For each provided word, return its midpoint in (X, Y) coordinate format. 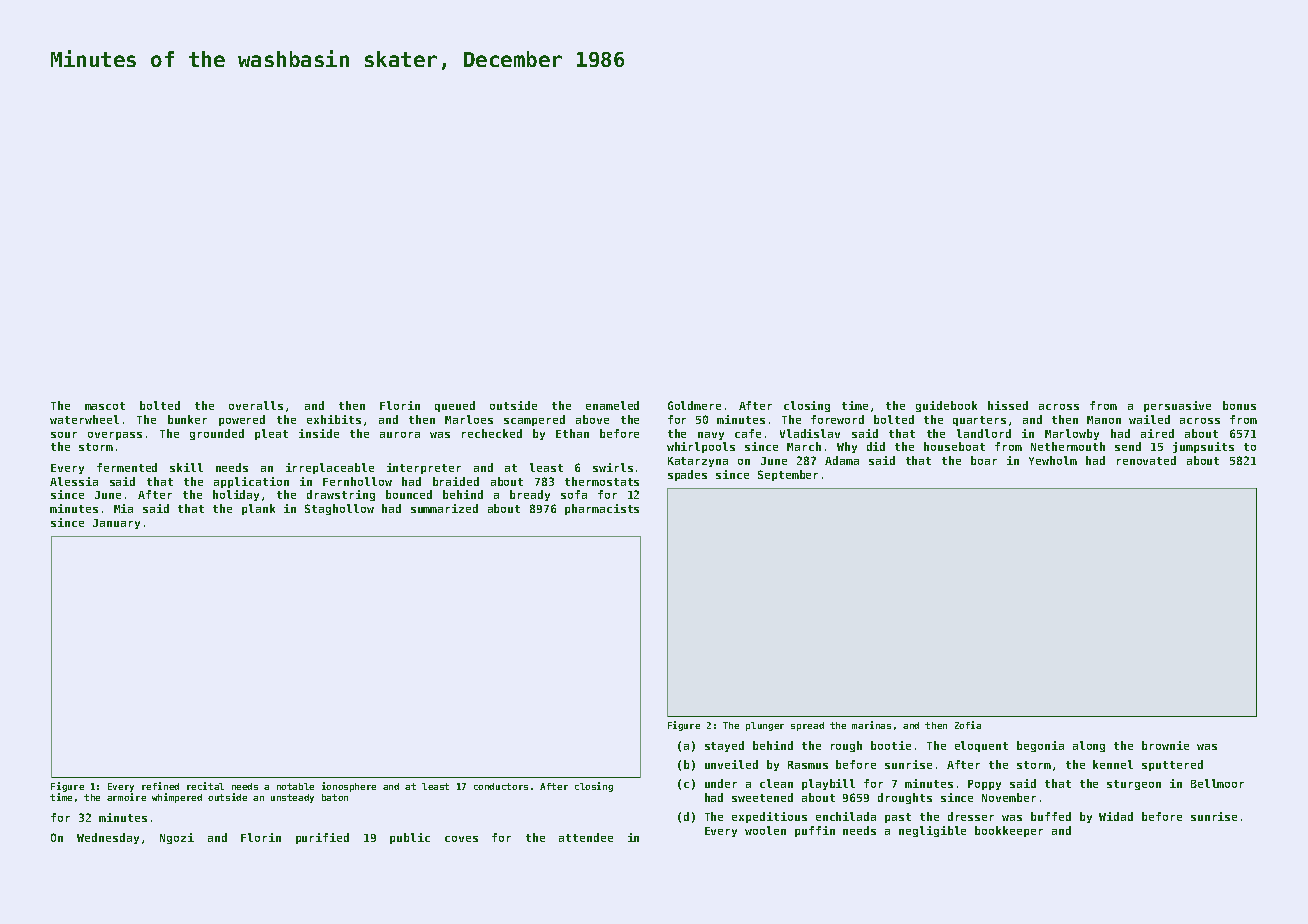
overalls (256, 405)
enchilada (846, 816)
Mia (123, 508)
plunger (765, 726)
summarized (444, 508)
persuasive (1177, 406)
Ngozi (177, 838)
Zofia (968, 725)
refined (160, 786)
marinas (871, 725)
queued (455, 406)
